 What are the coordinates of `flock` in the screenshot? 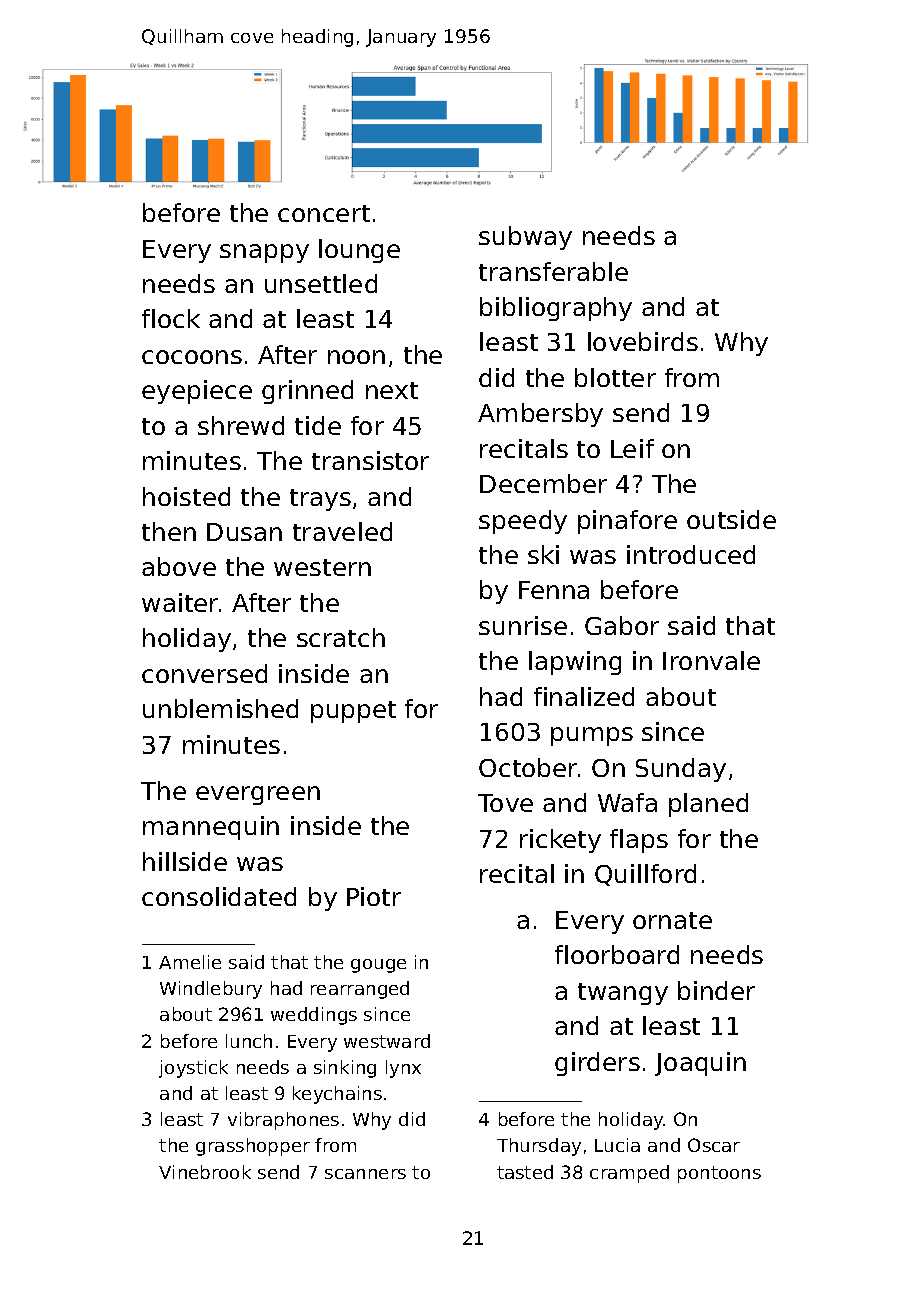 It's located at (171, 318).
